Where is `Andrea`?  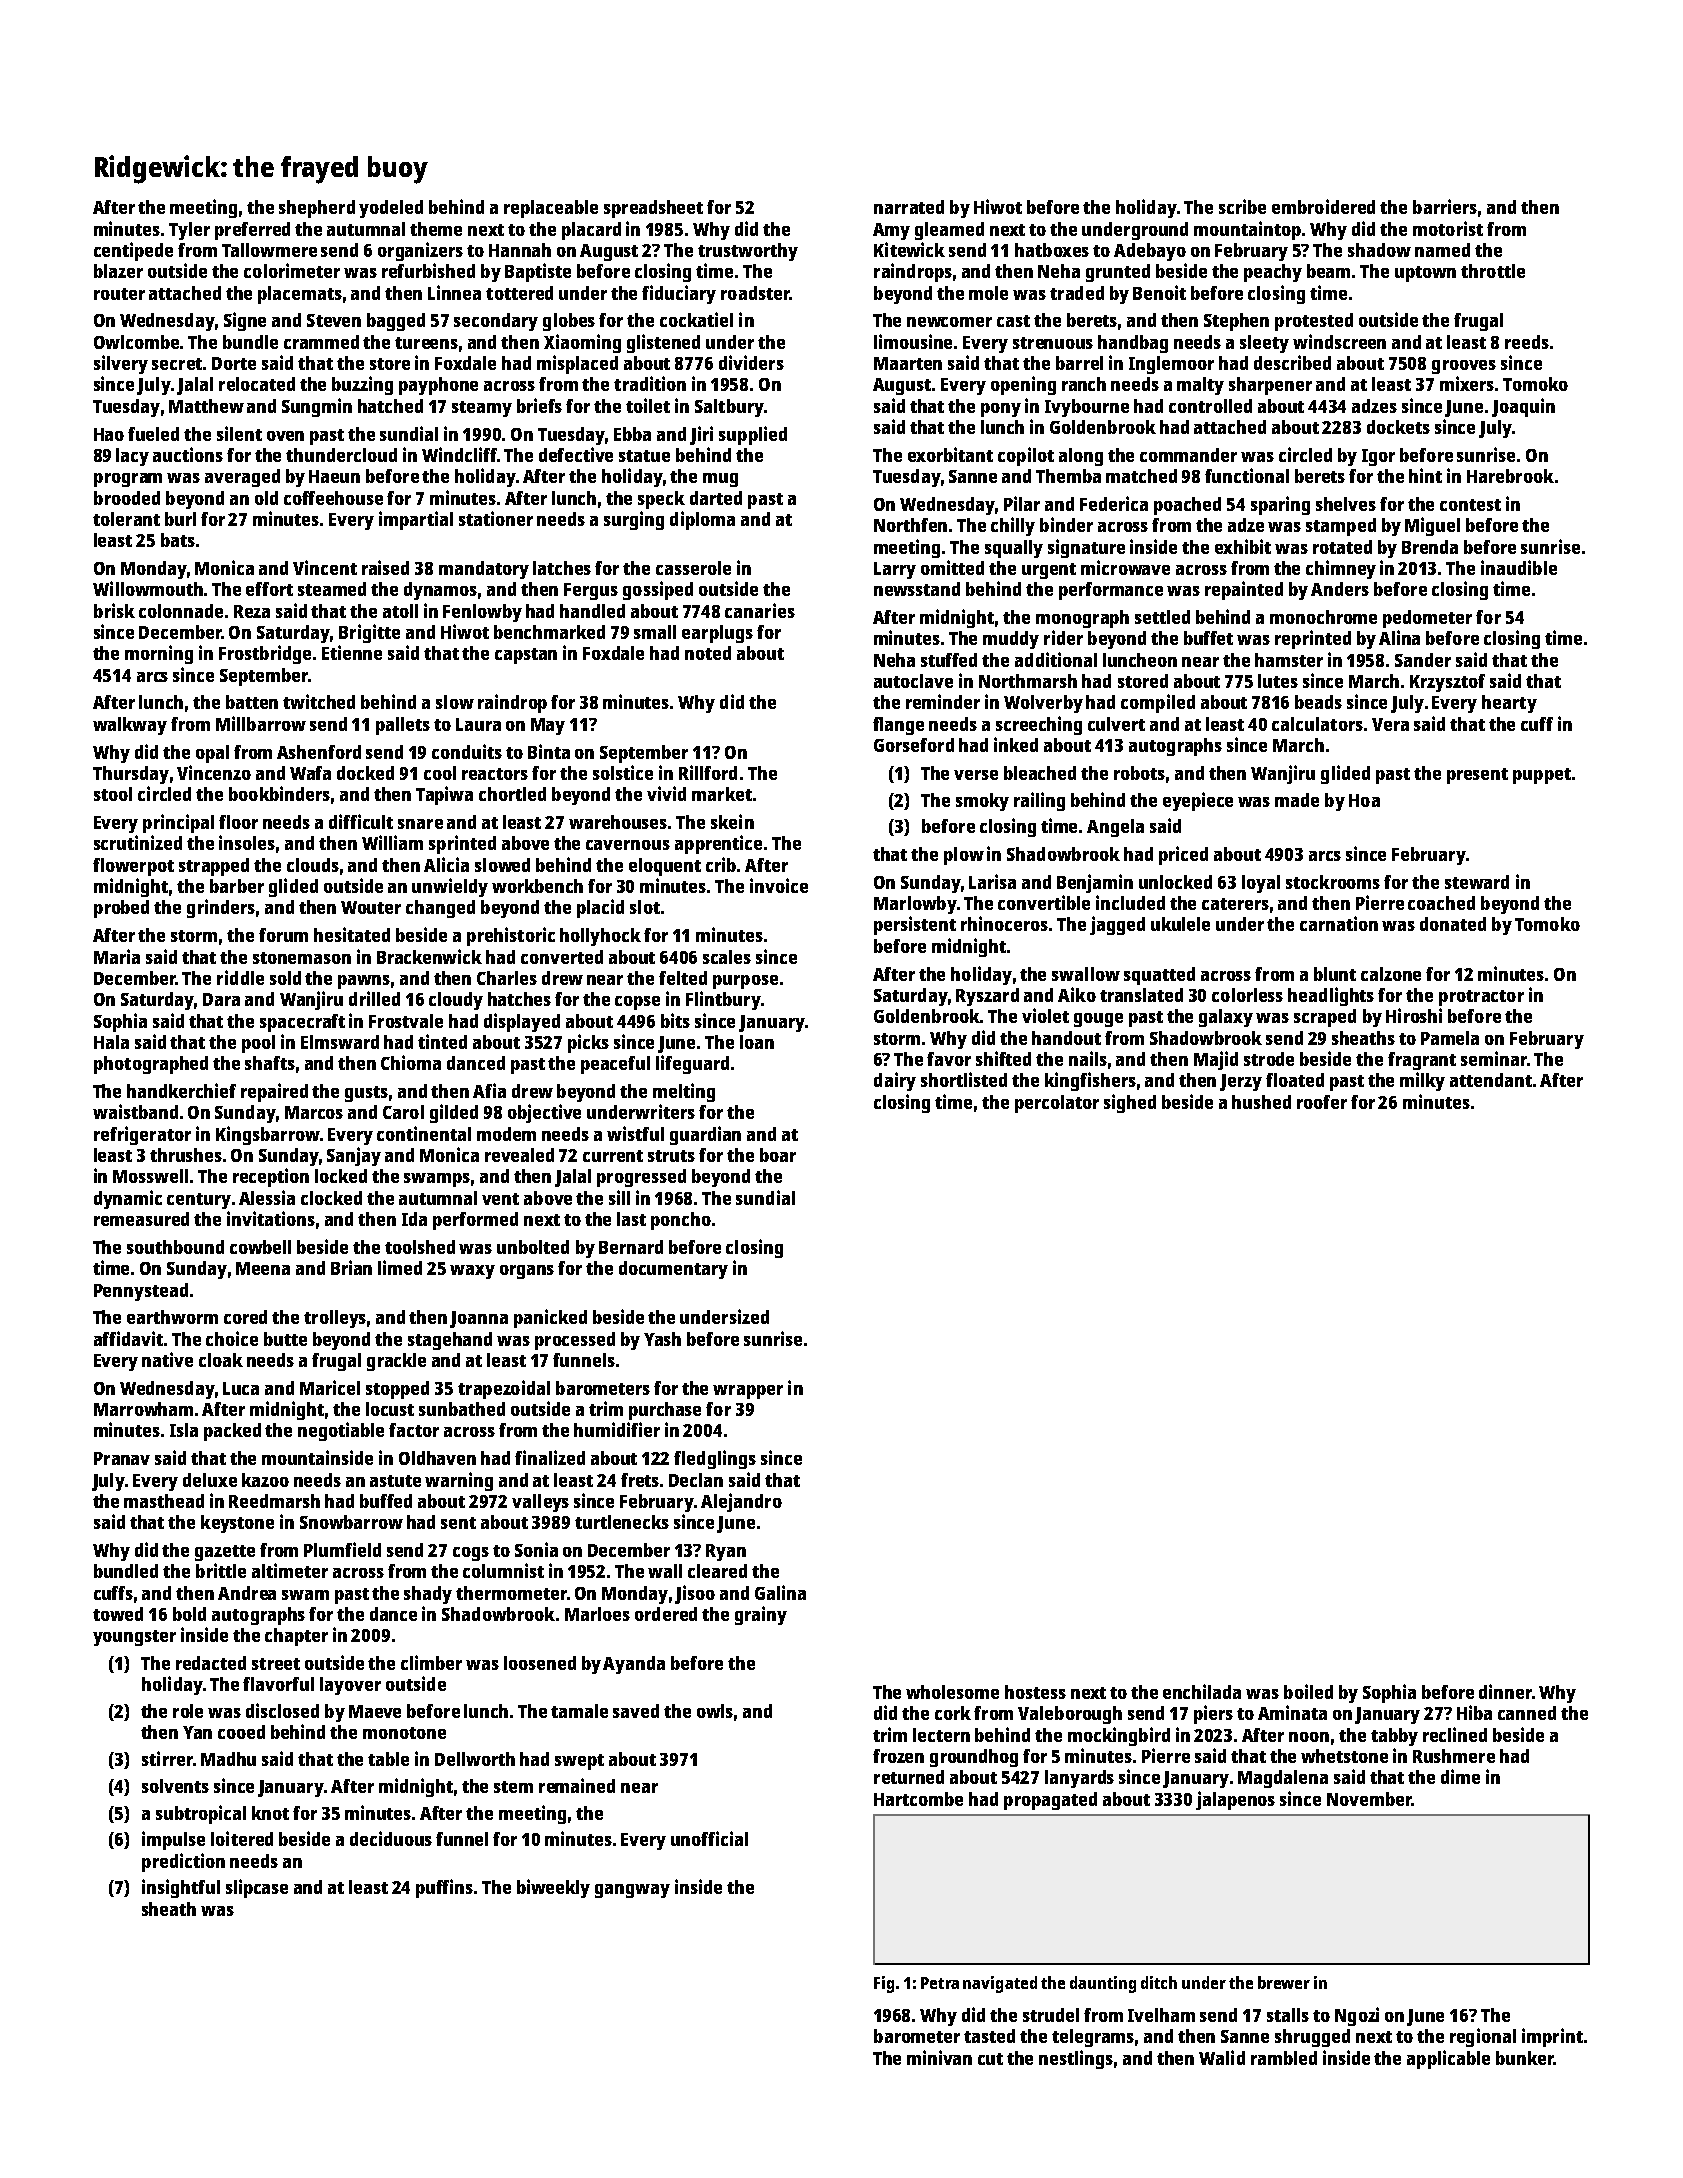 Andrea is located at coordinates (247, 1593).
